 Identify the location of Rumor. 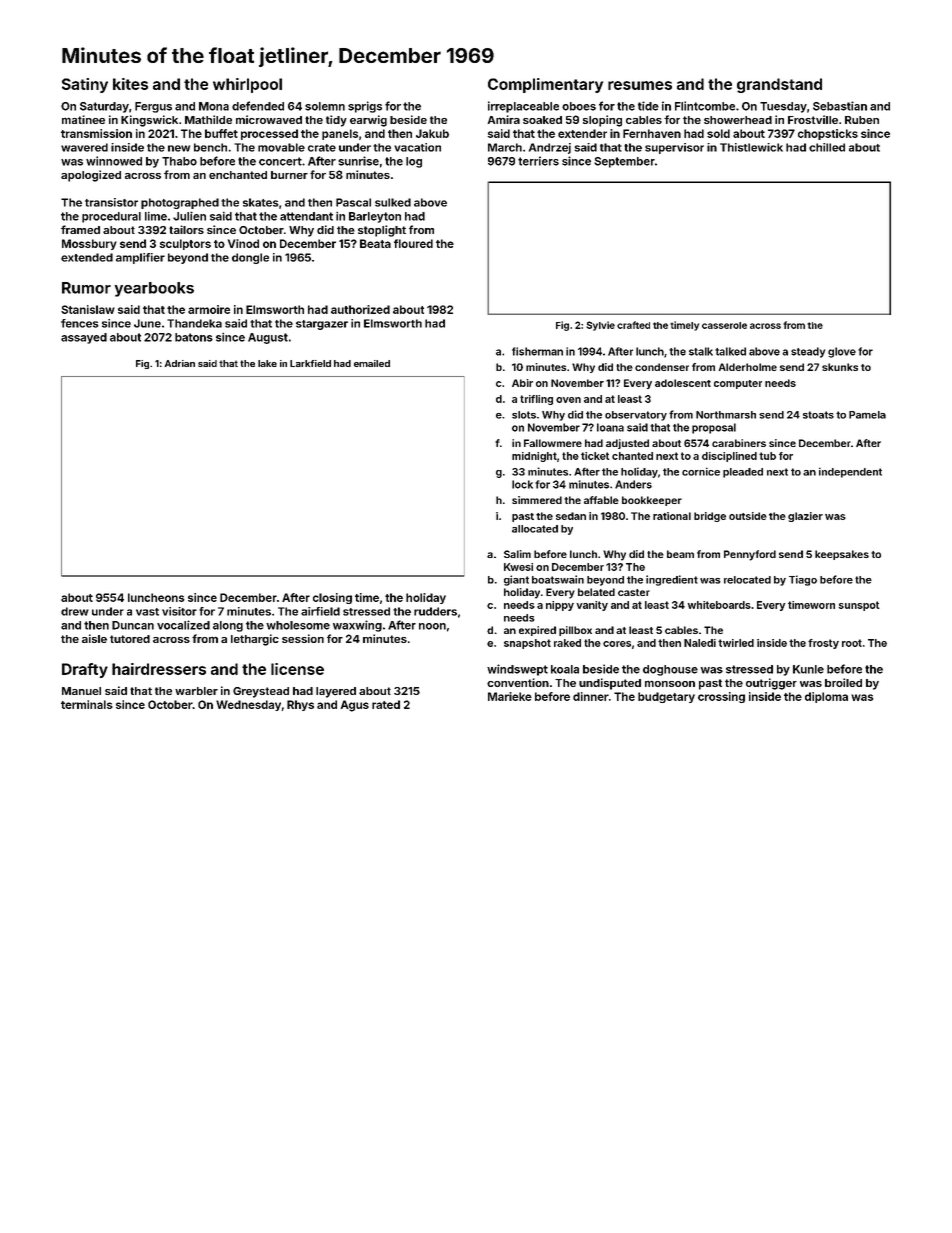
(86, 288).
